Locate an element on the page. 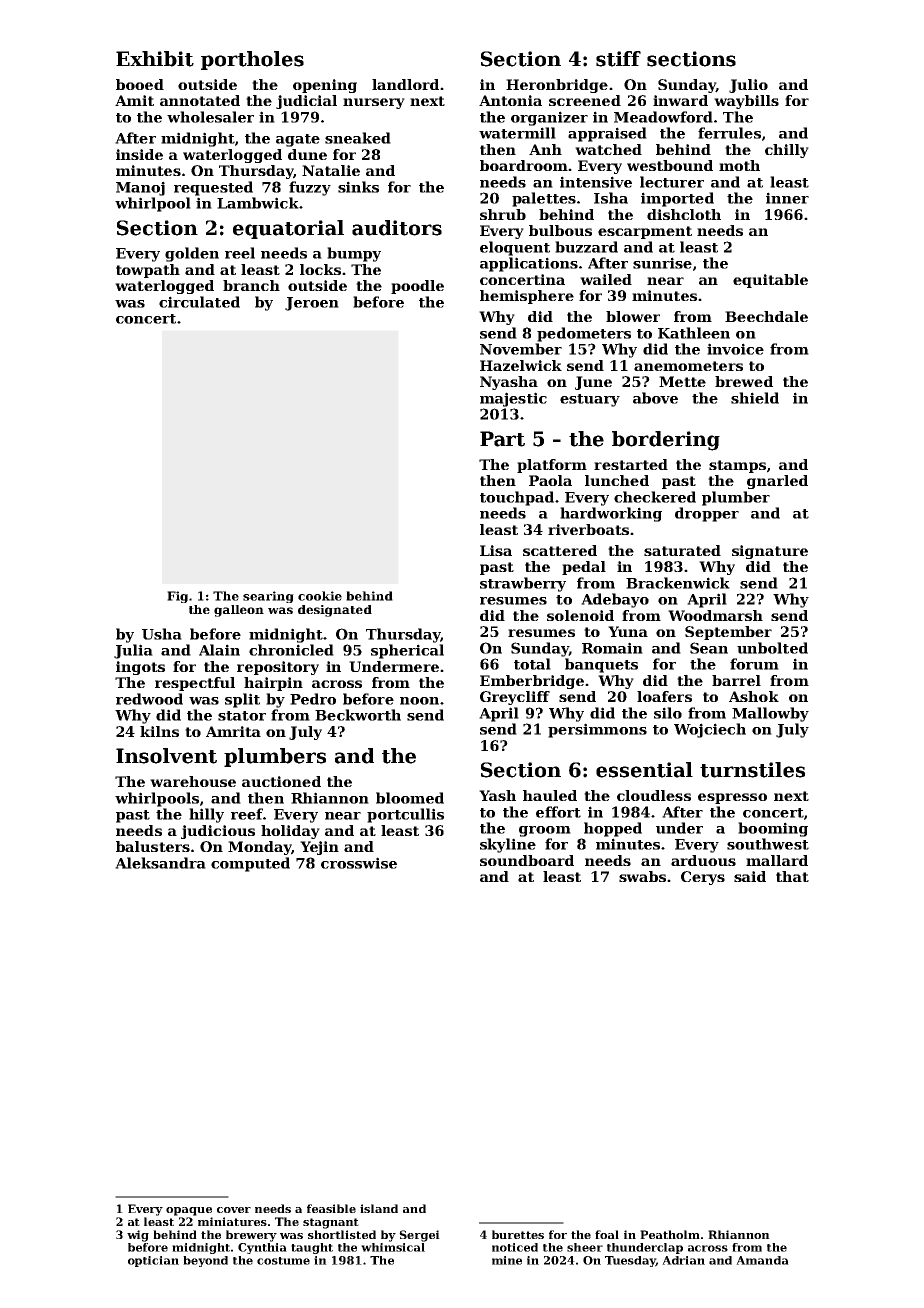 The width and height of the document is (924, 1308). Exhibit is located at coordinates (155, 59).
